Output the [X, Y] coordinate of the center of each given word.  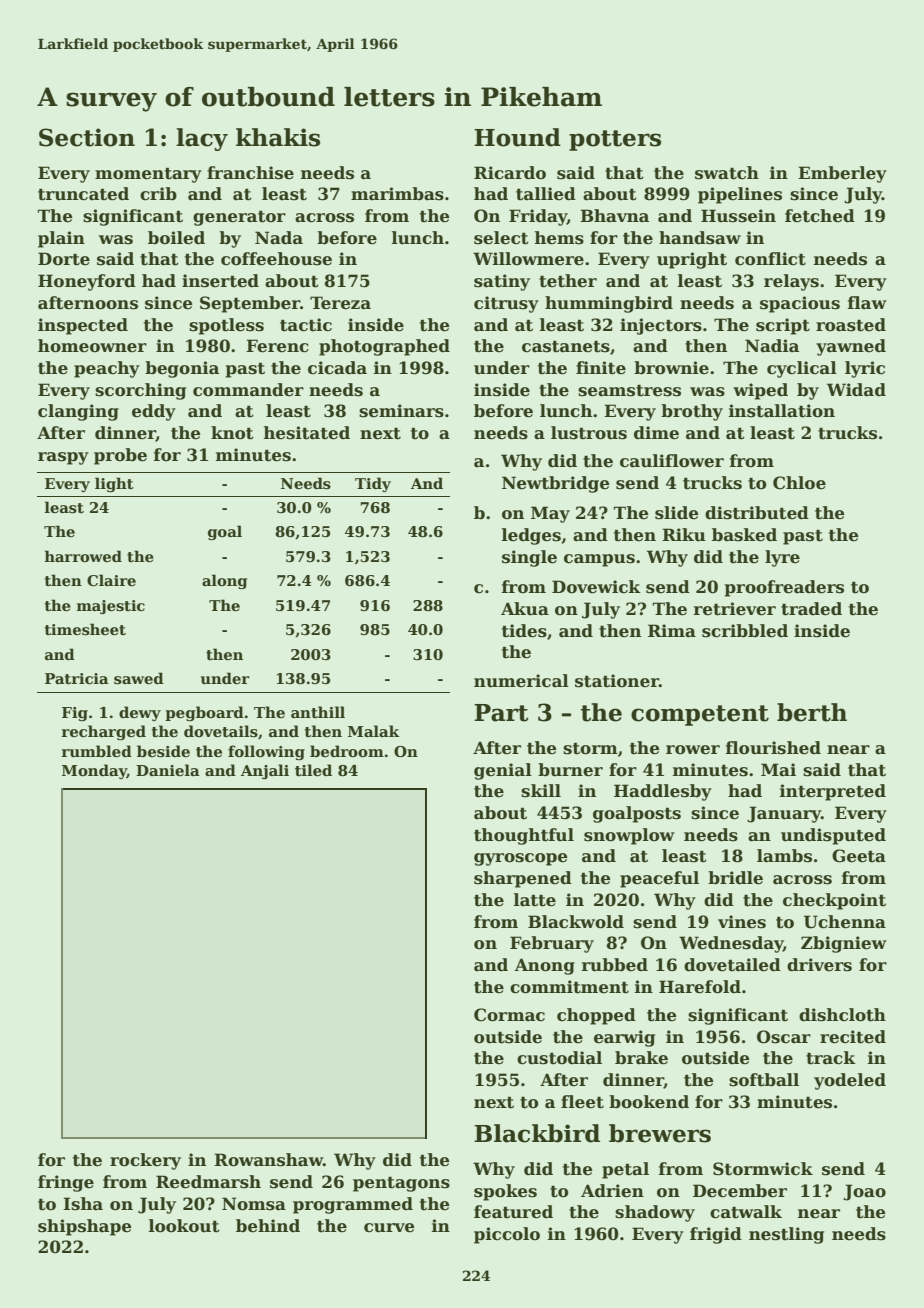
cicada [337, 368]
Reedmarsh [208, 1182]
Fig [75, 714]
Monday [94, 771]
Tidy [373, 484]
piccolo [507, 1235]
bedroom [347, 751]
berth [812, 712]
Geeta [859, 856]
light [114, 484]
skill [541, 791]
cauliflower [672, 461]
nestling [786, 1235]
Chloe [799, 483]
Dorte [64, 259]
